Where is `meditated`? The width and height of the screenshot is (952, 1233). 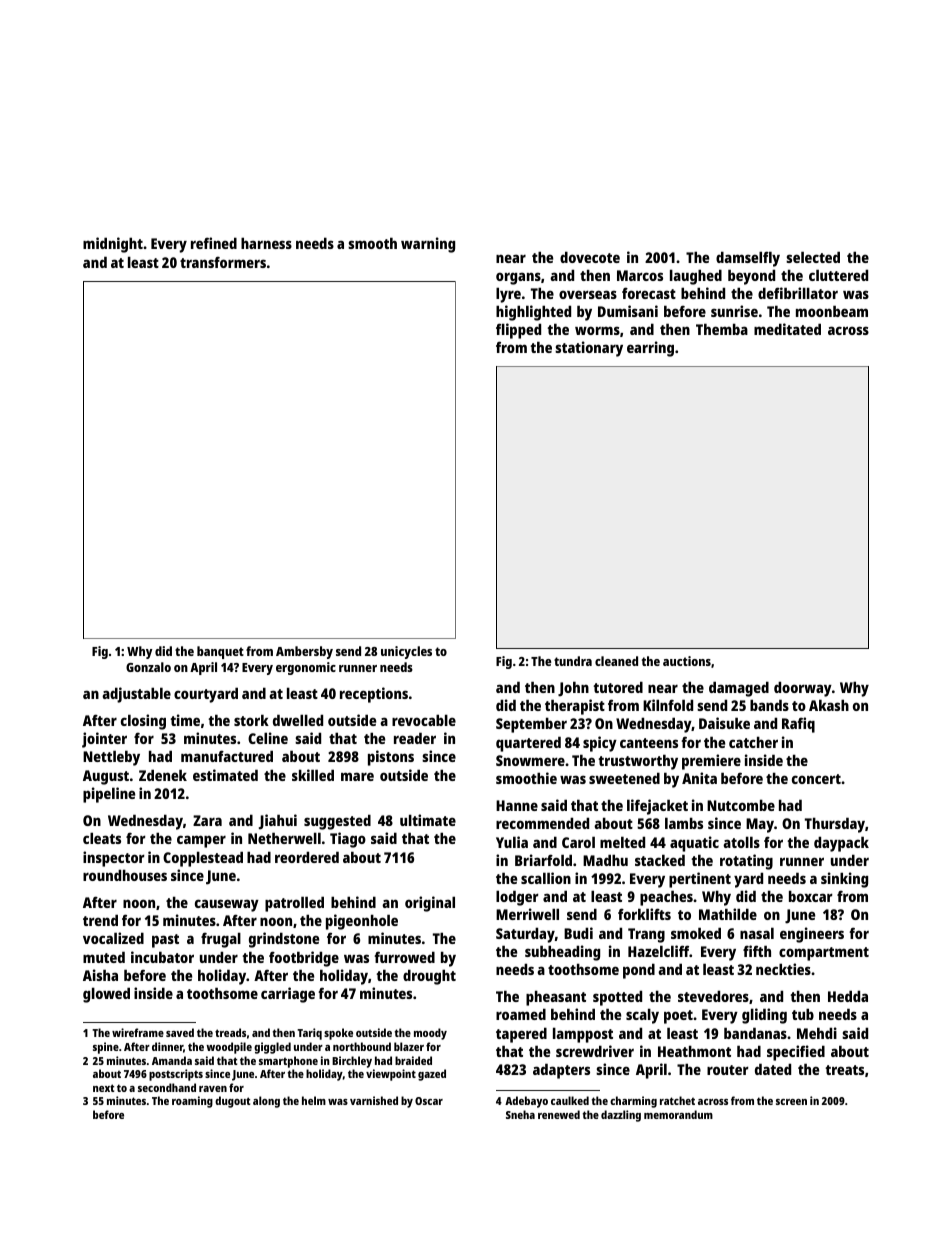 meditated is located at coordinates (787, 329).
